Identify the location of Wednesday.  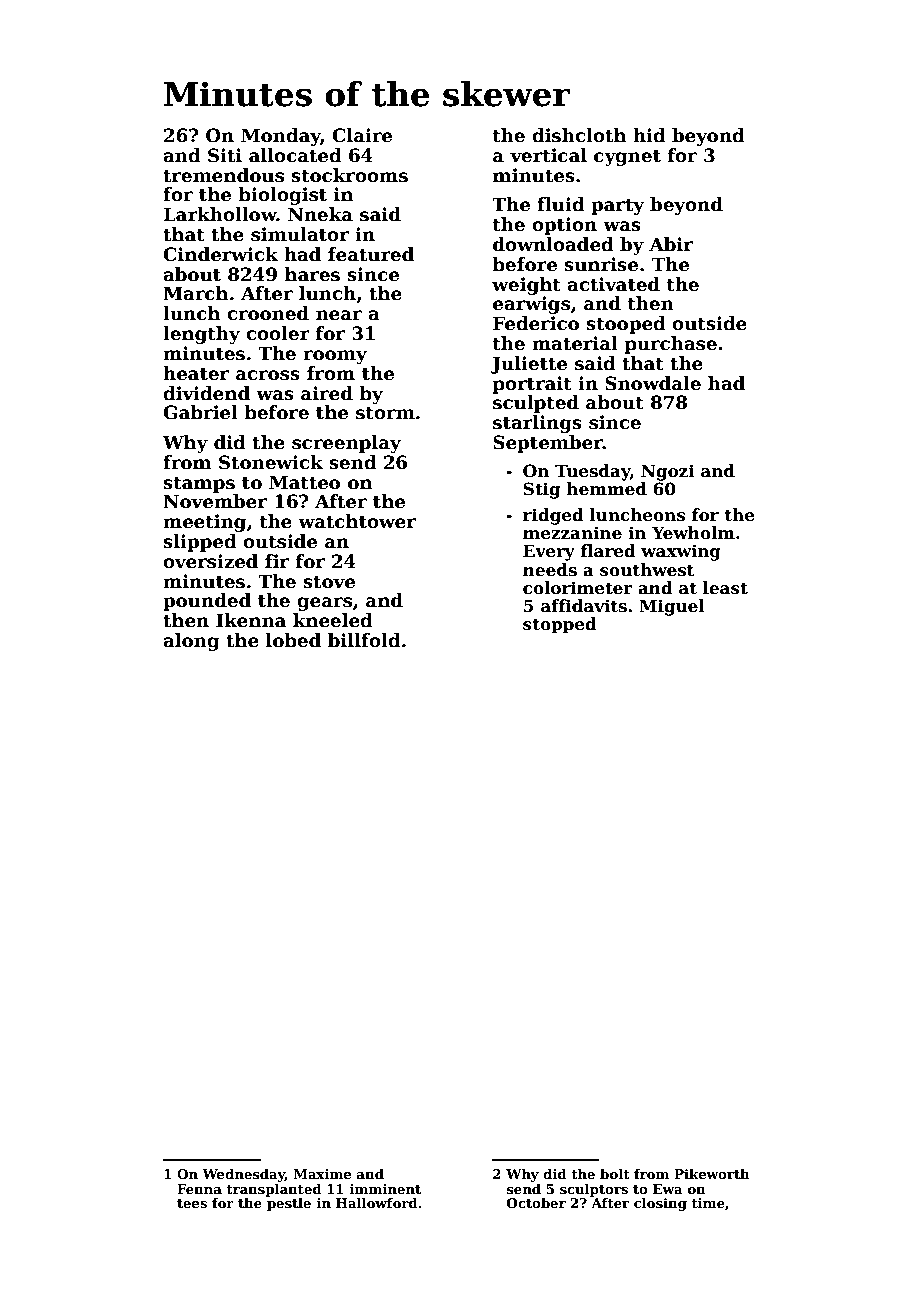
(243, 1175).
